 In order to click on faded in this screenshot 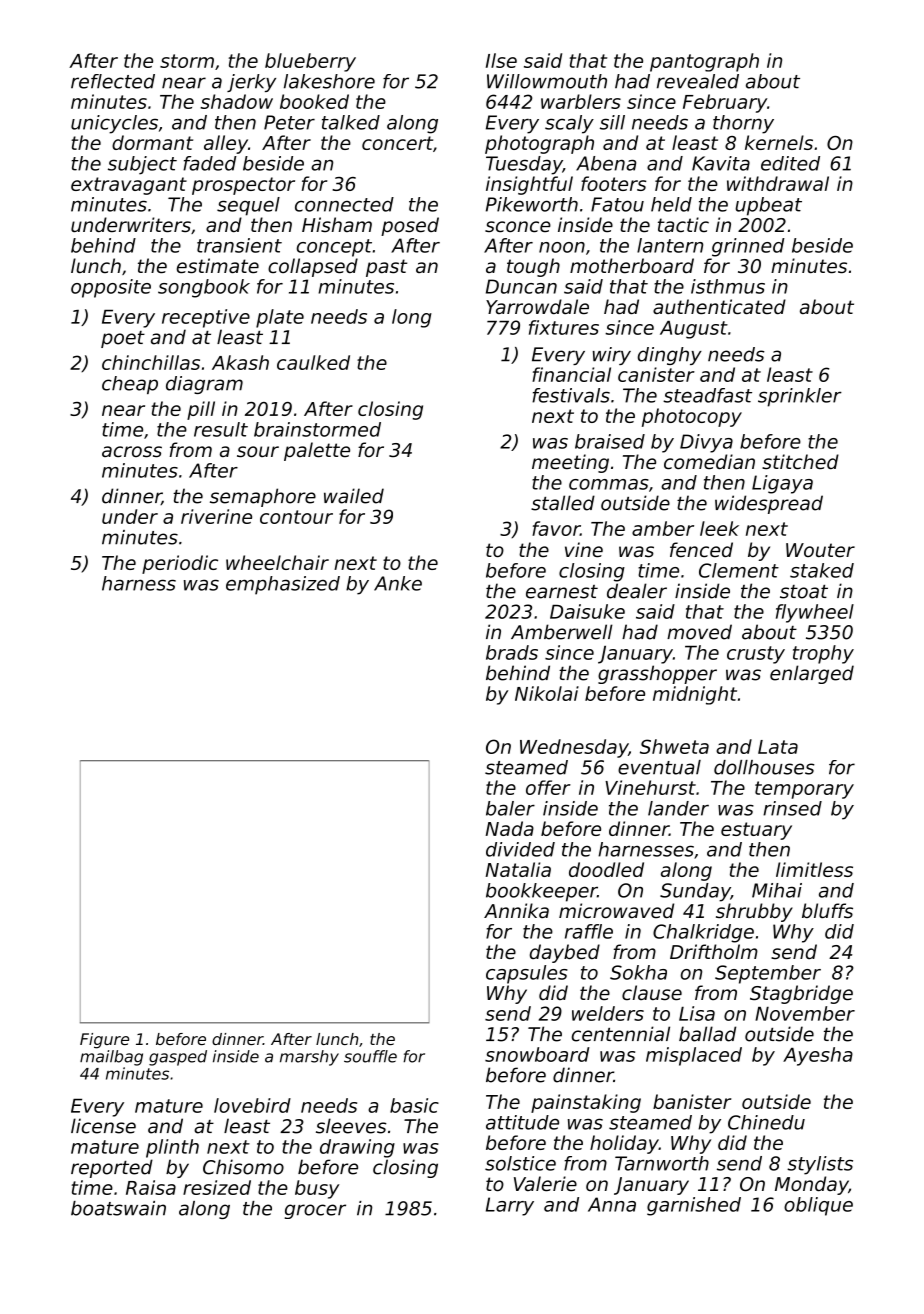, I will do `click(210, 163)`.
